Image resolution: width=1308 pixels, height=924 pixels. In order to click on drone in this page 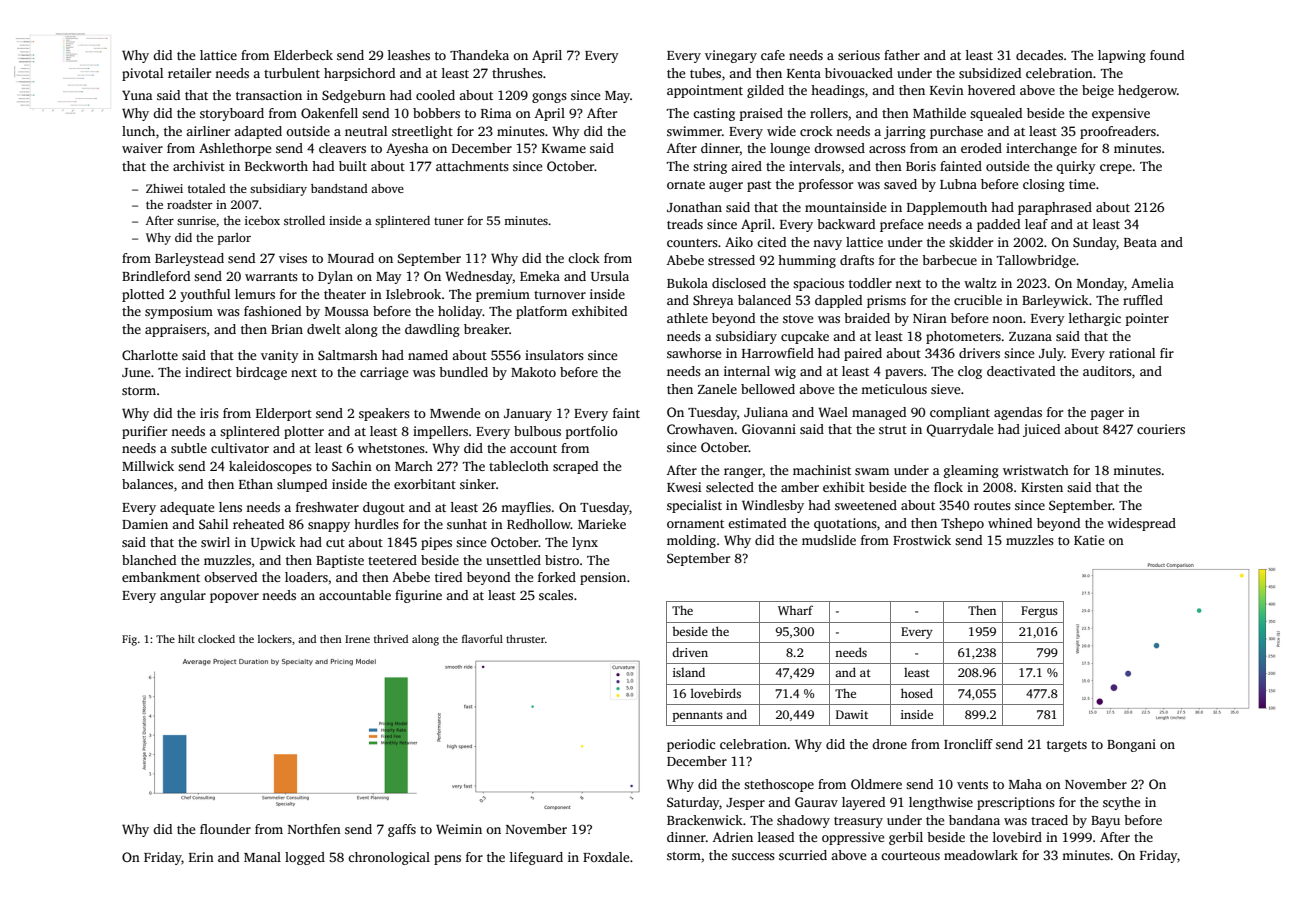, I will do `click(889, 744)`.
